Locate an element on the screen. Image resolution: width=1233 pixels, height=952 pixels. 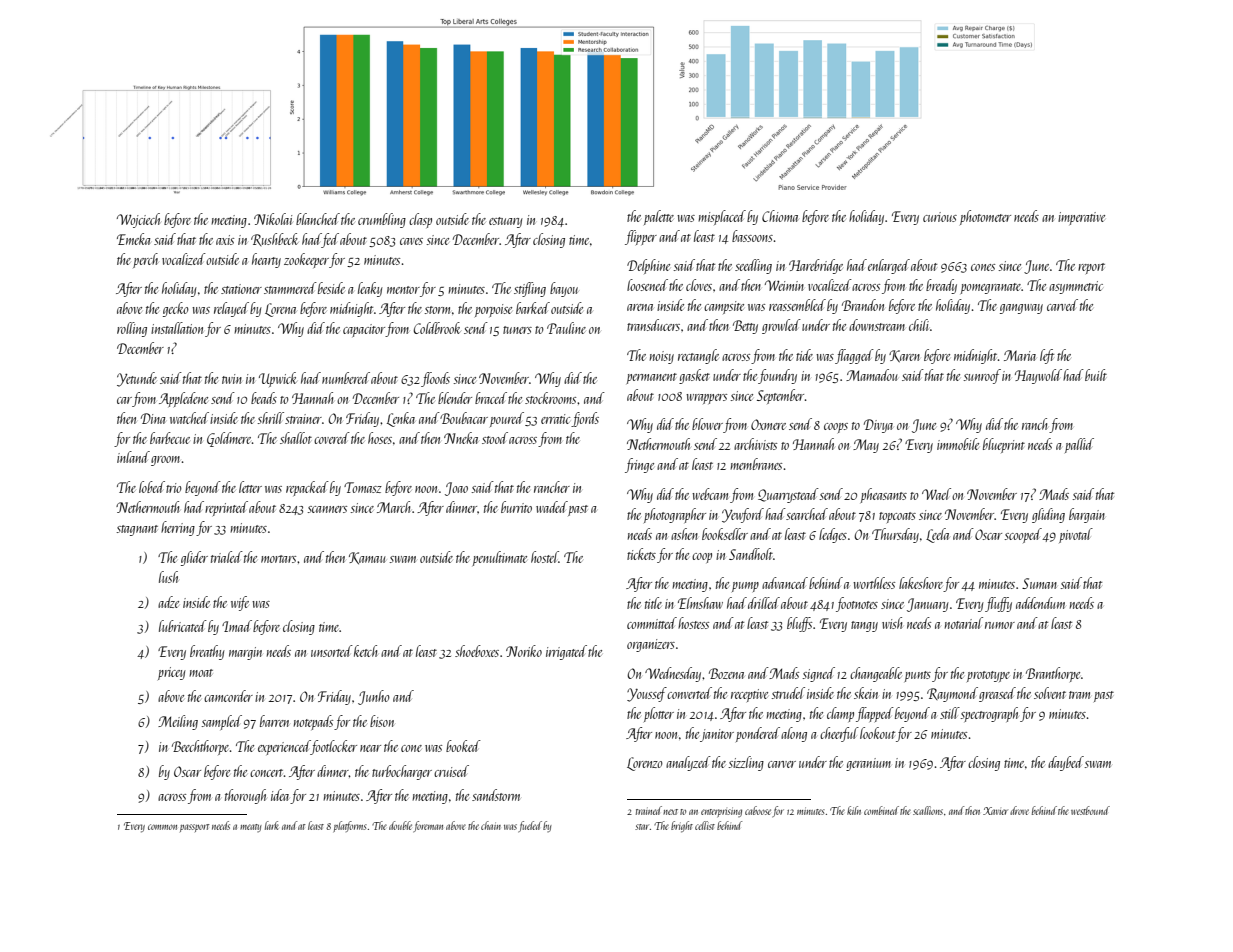
Dina is located at coordinates (153, 418).
